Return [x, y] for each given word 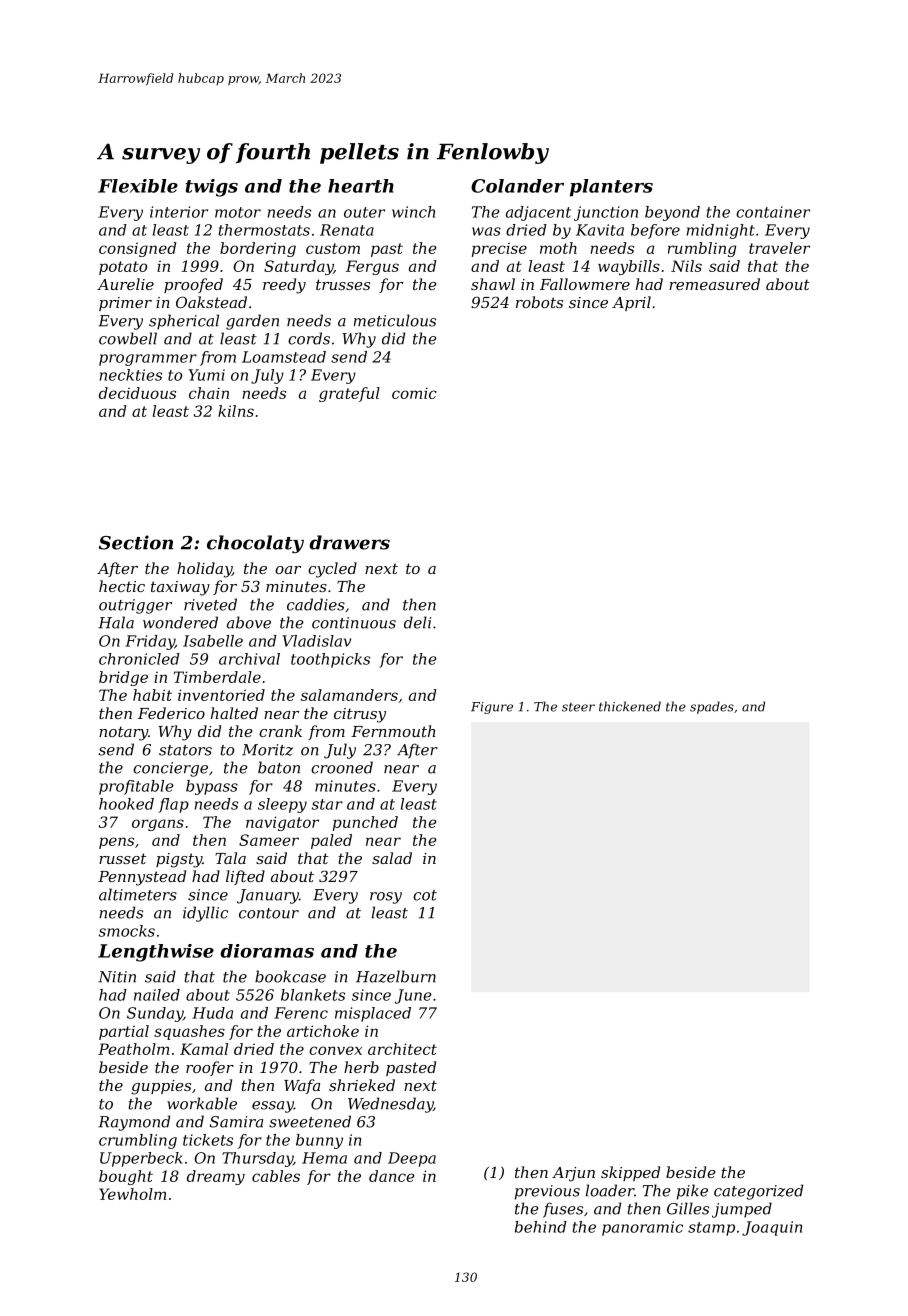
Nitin [117, 977]
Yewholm [132, 1194]
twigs [212, 188]
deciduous [137, 393]
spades [712, 707]
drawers [349, 542]
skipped [630, 1173]
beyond [672, 213]
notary [123, 733]
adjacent [538, 213]
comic [414, 393]
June [413, 996]
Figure [492, 708]
